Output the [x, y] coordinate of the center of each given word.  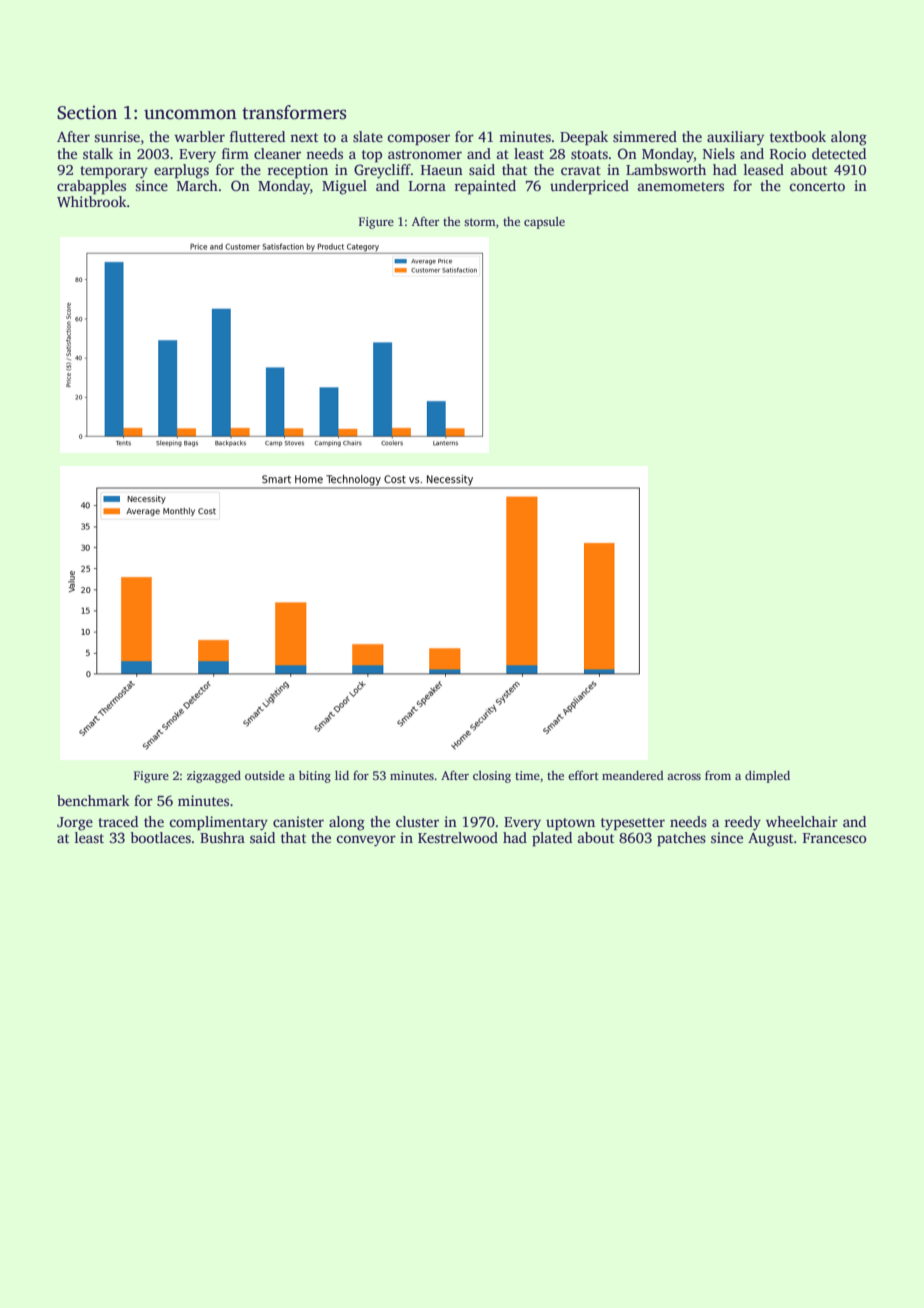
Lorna [427, 186]
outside [265, 775]
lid [342, 775]
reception [297, 171]
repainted [485, 187]
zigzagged [214, 777]
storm [480, 222]
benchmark [93, 800]
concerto [817, 186]
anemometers [681, 186]
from [718, 775]
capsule [544, 223]
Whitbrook [92, 201]
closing [492, 777]
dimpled [767, 777]
